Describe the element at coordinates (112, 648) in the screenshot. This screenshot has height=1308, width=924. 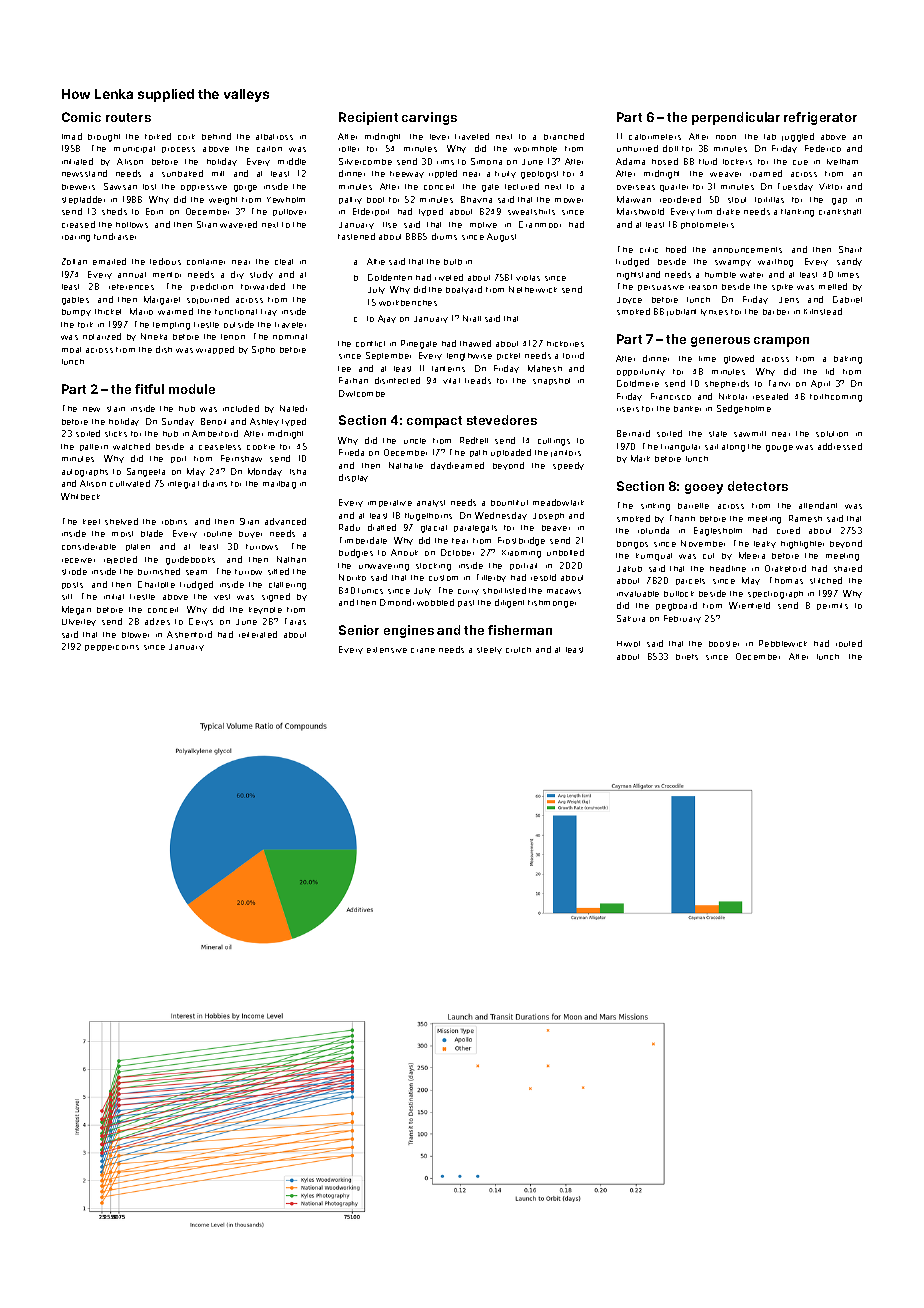
I see `peppercorns` at that location.
